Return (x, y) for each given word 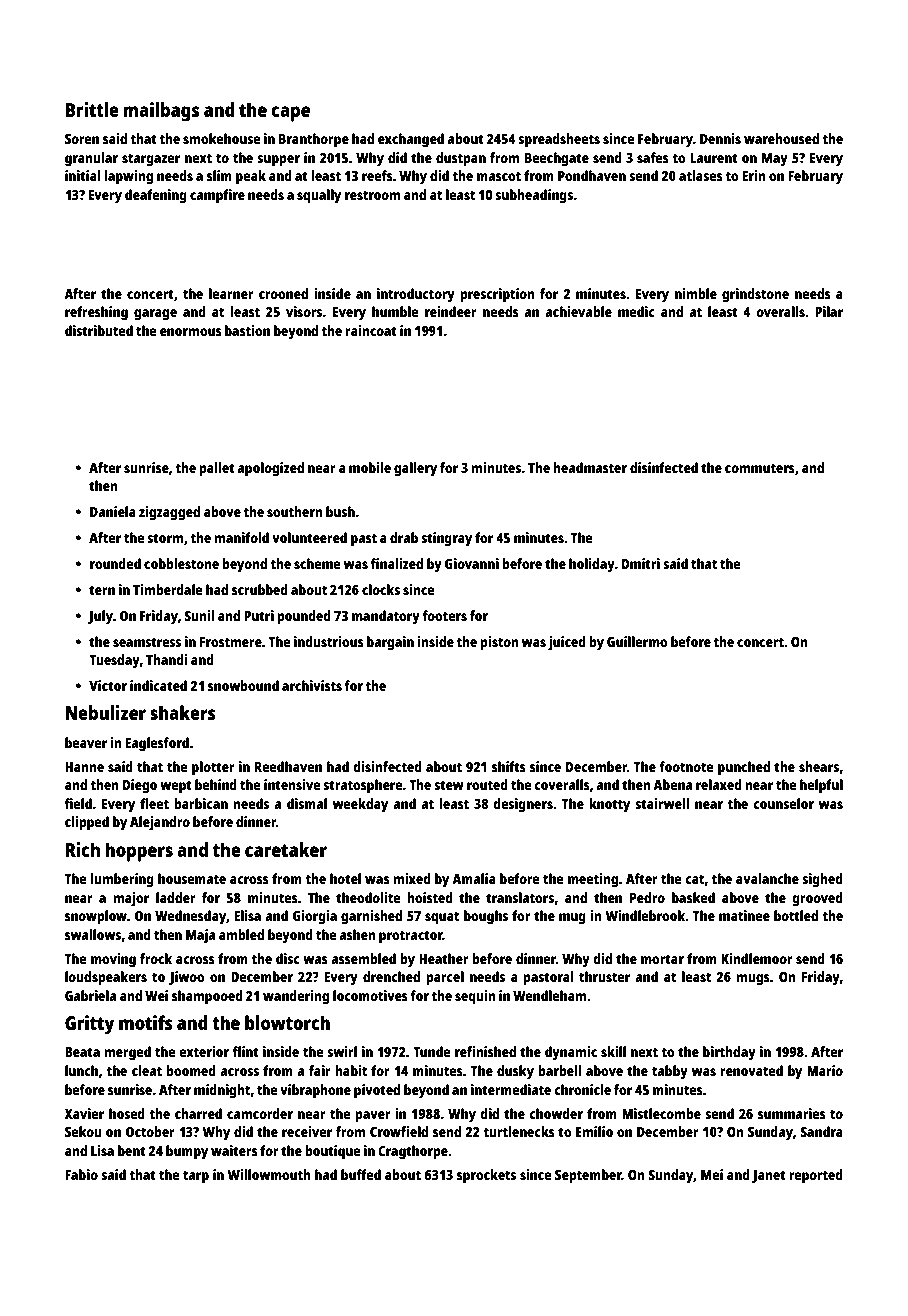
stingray (446, 539)
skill (613, 1051)
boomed (191, 1070)
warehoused (781, 138)
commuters (760, 468)
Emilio (594, 1131)
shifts (509, 766)
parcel (445, 978)
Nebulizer (106, 712)
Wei (156, 995)
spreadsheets (559, 140)
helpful (821, 786)
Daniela (113, 511)
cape (290, 114)
